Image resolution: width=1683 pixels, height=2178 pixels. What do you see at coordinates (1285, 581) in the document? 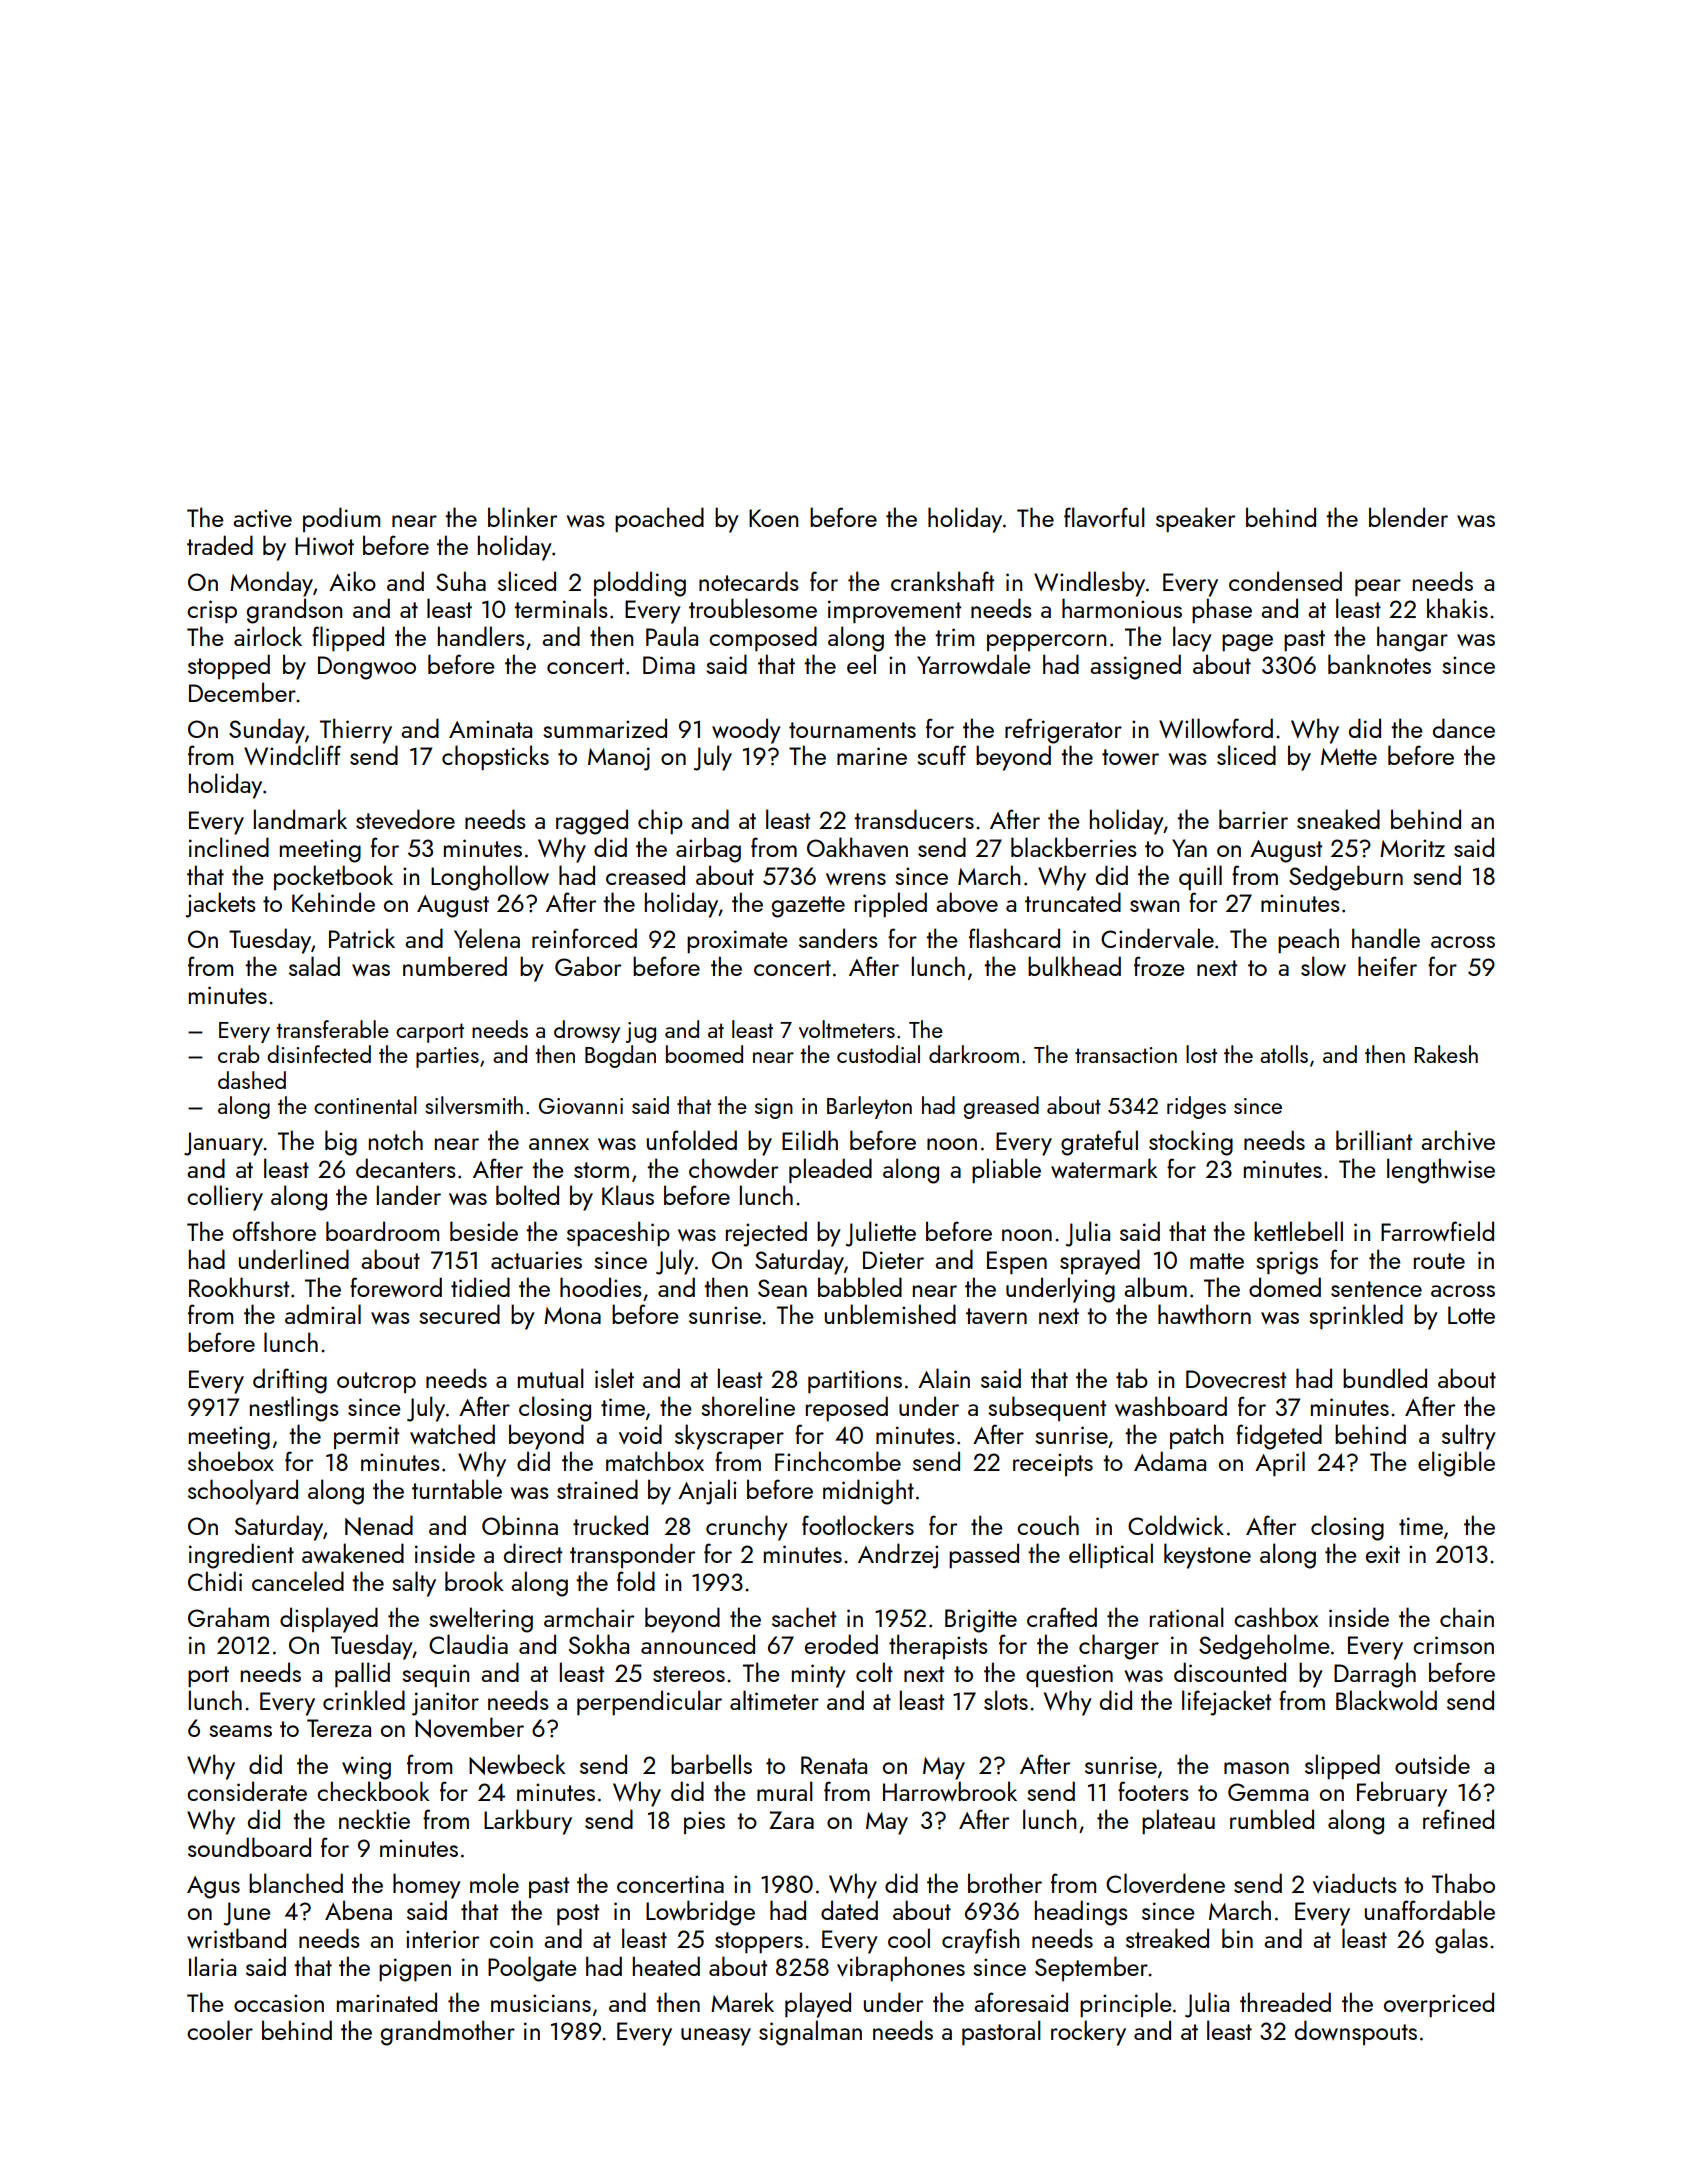
I see `condensed` at bounding box center [1285, 581].
